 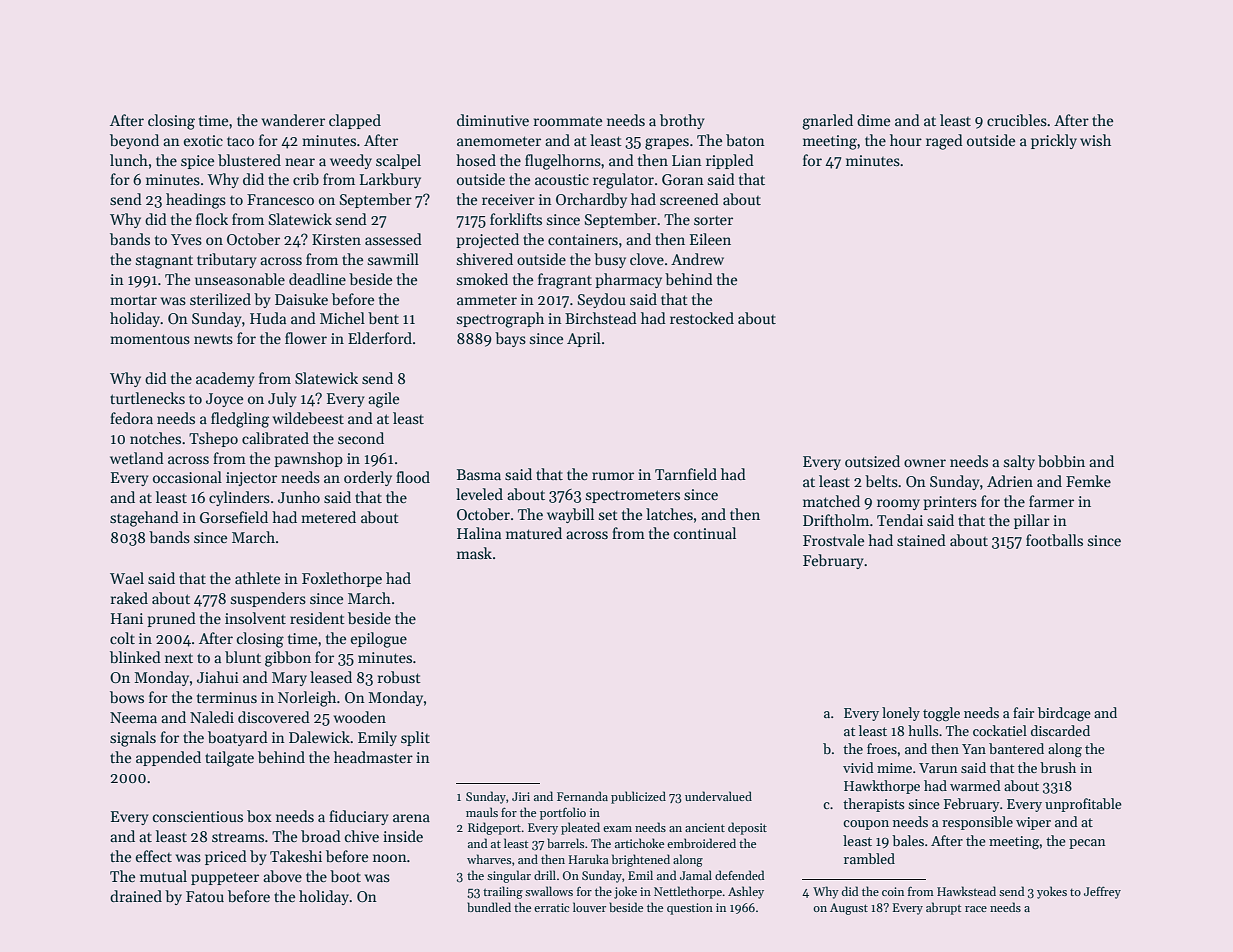 What do you see at coordinates (534, 533) in the image?
I see `matured` at bounding box center [534, 533].
